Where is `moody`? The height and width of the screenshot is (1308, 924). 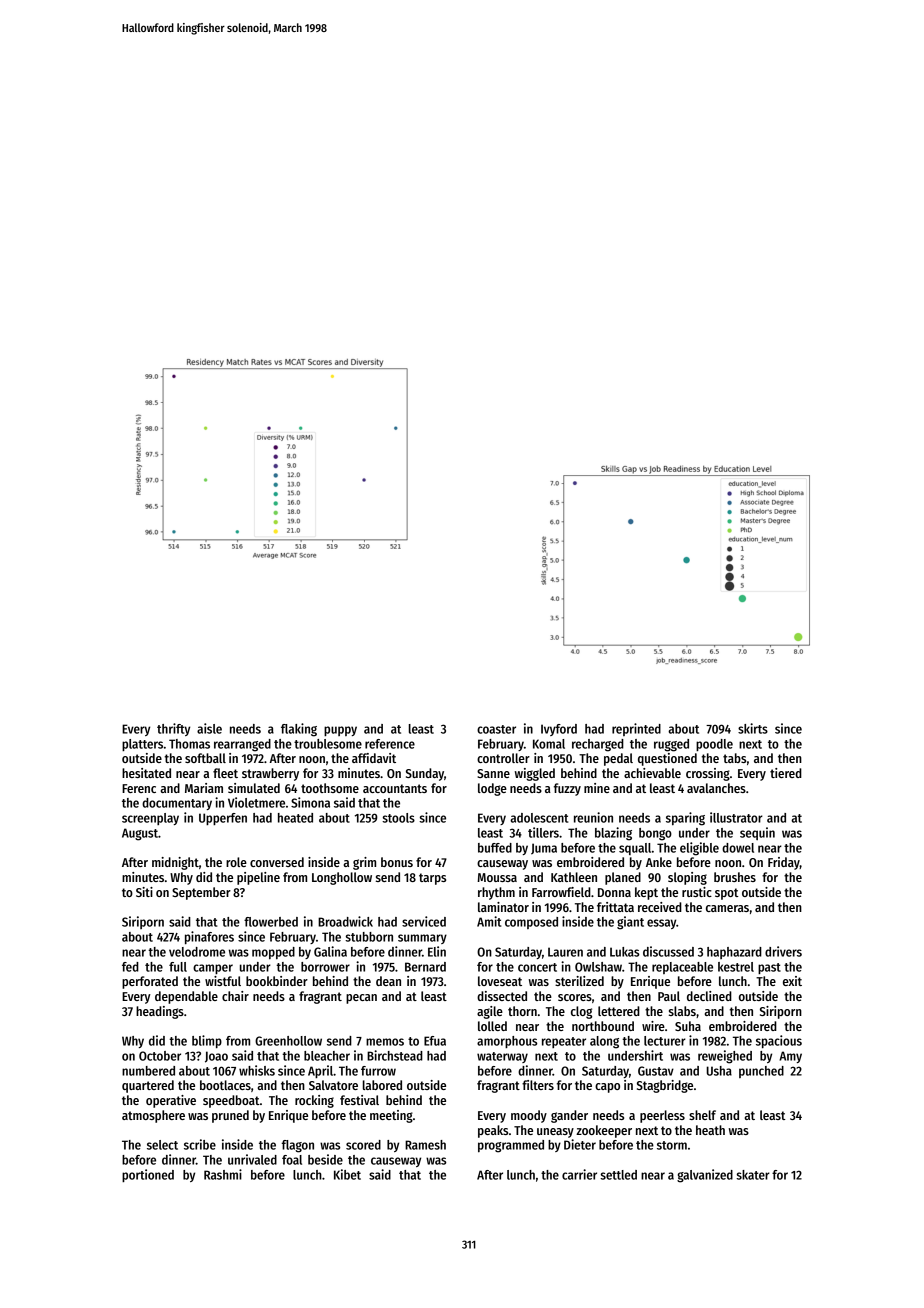 moody is located at coordinates (529, 1116).
